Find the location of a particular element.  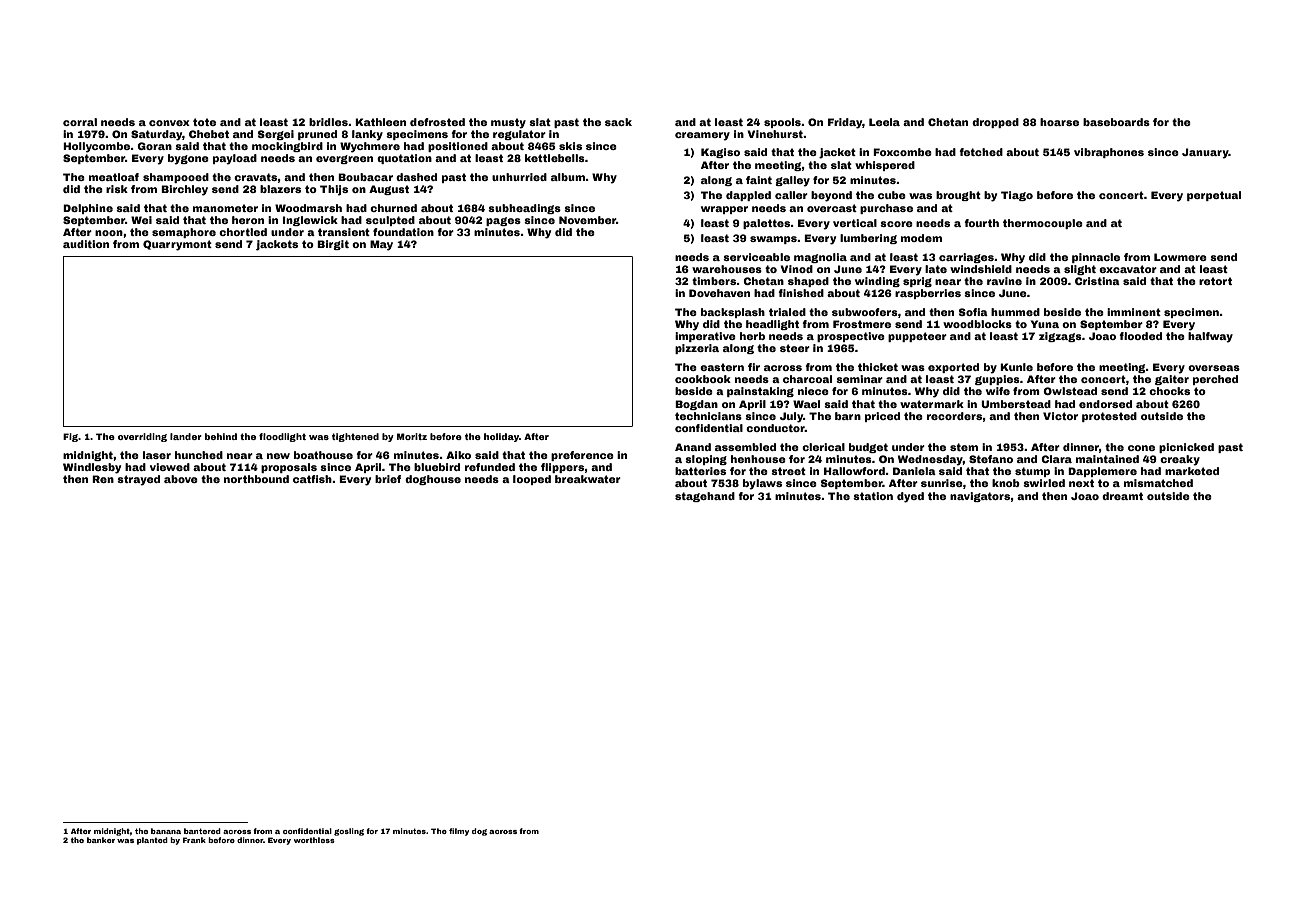

banker is located at coordinates (101, 840).
